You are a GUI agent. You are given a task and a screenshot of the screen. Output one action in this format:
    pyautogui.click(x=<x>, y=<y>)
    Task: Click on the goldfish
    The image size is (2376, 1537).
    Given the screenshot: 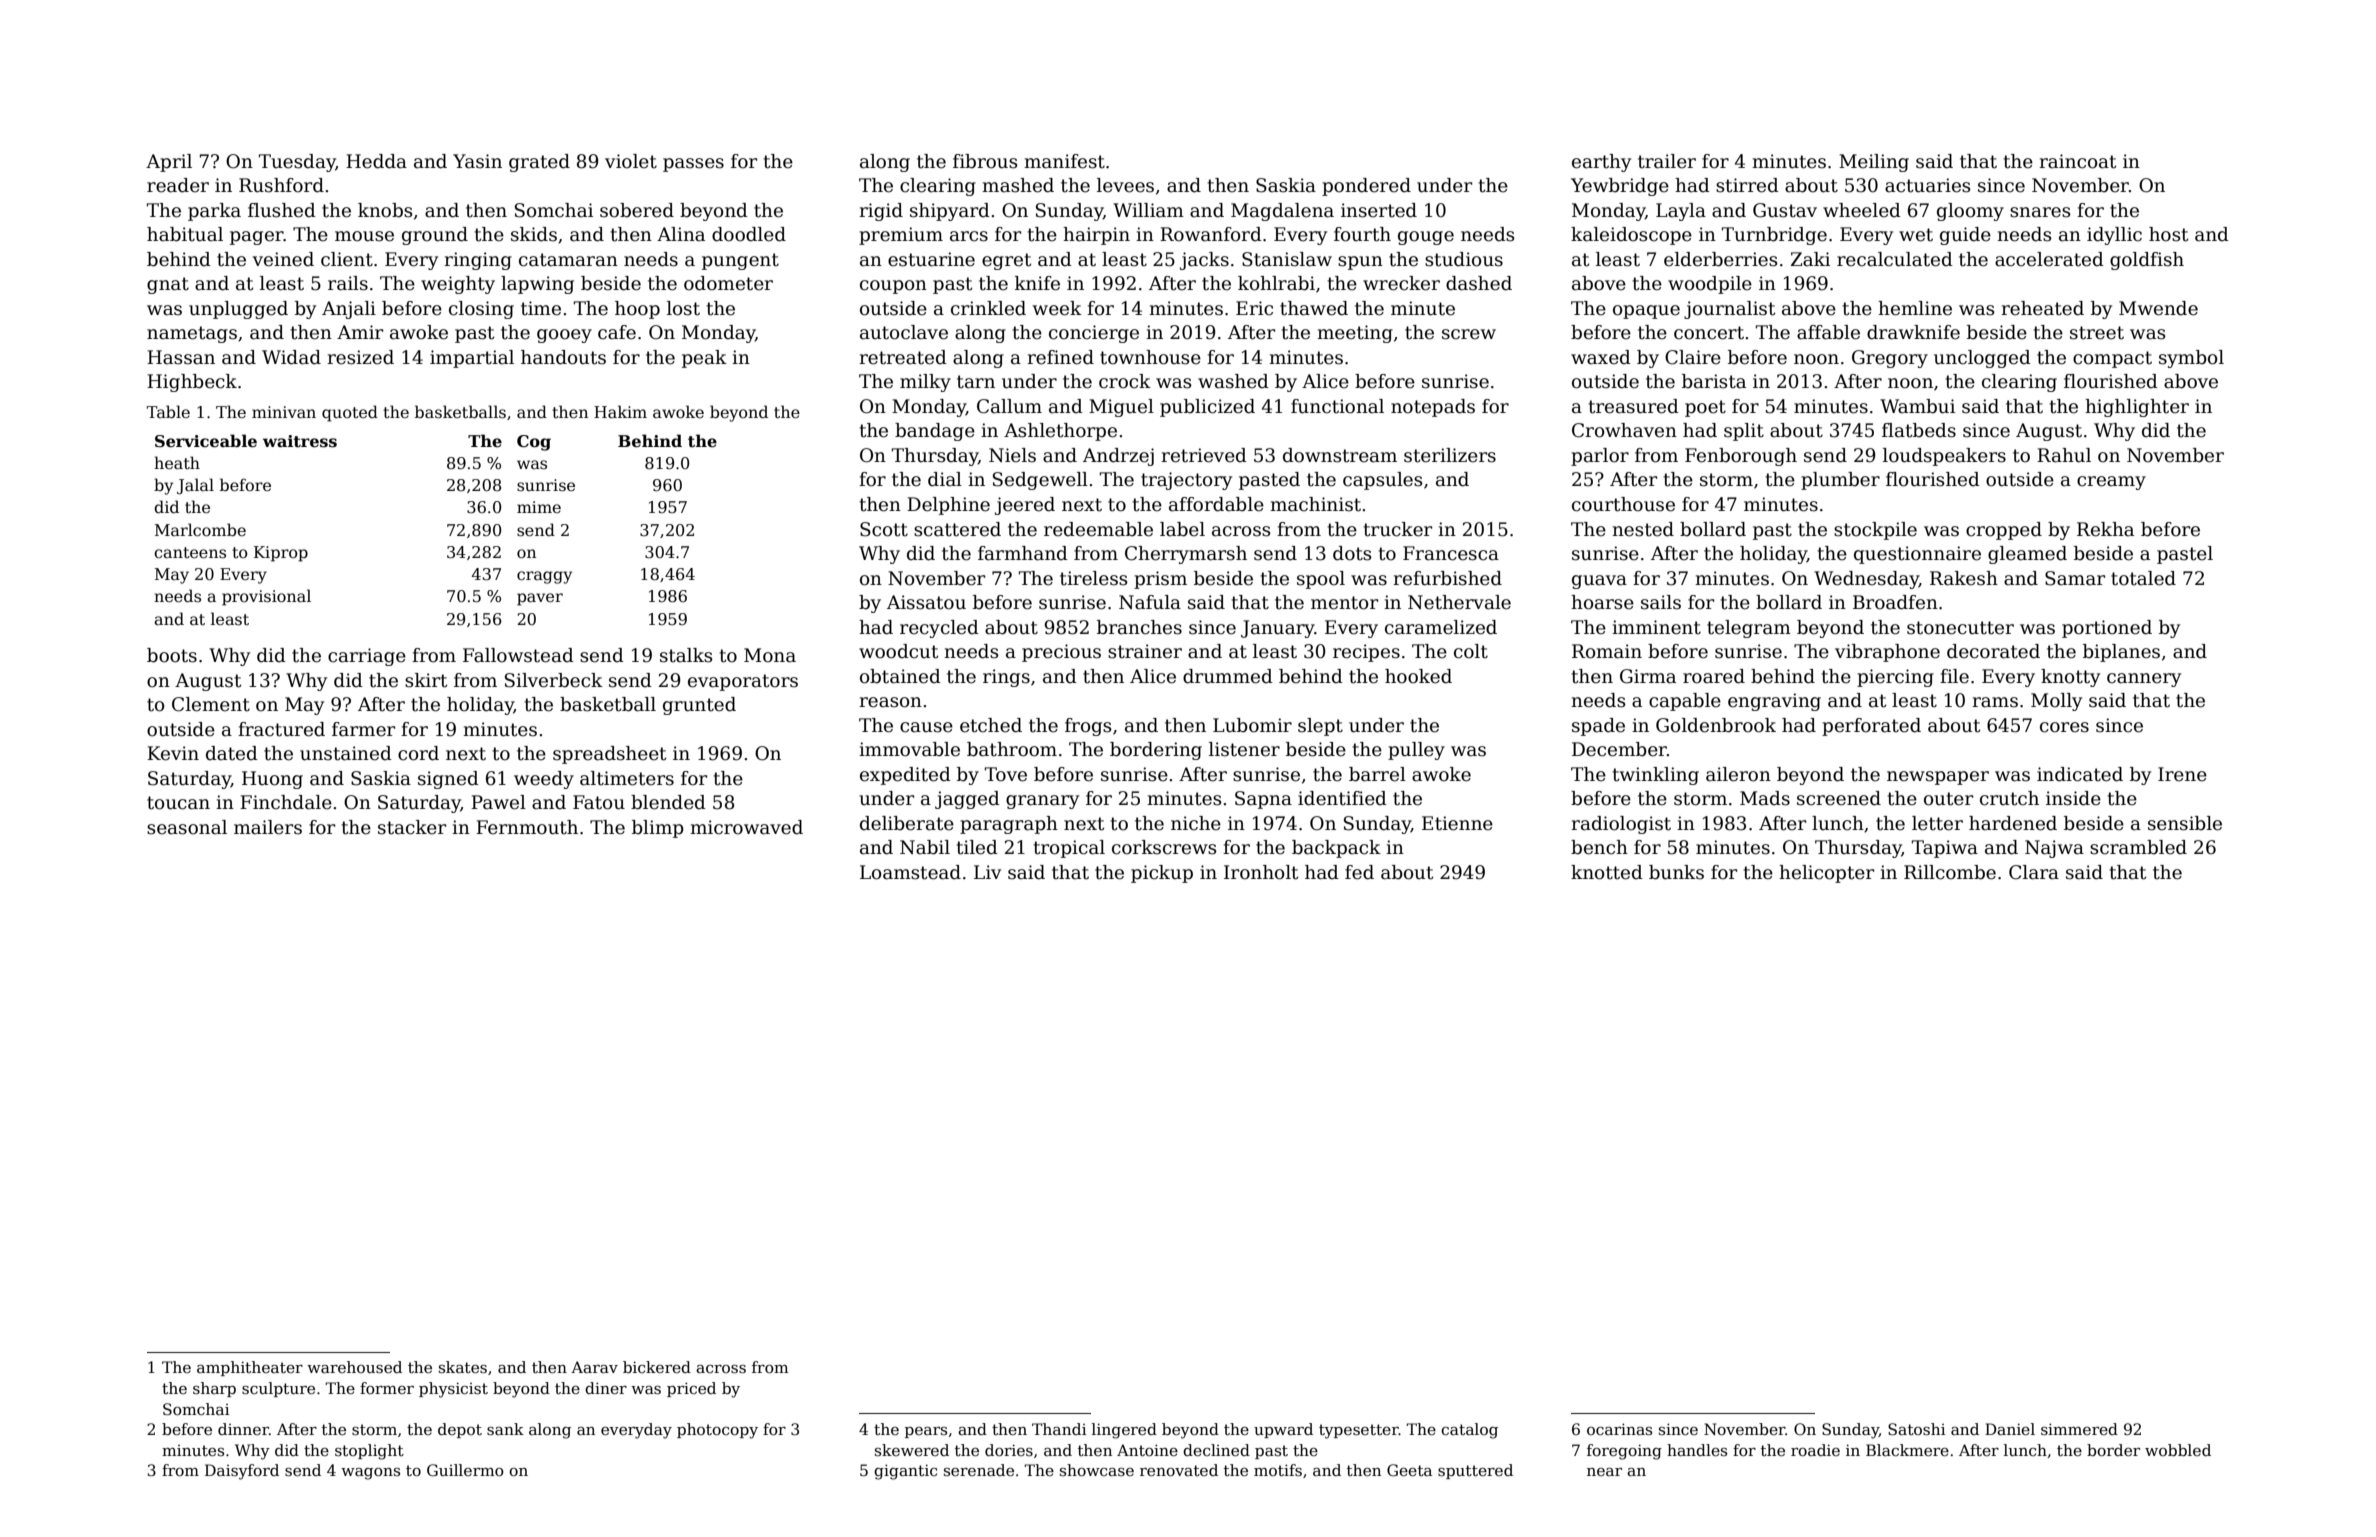 What is the action you would take?
    pyautogui.click(x=2147, y=261)
